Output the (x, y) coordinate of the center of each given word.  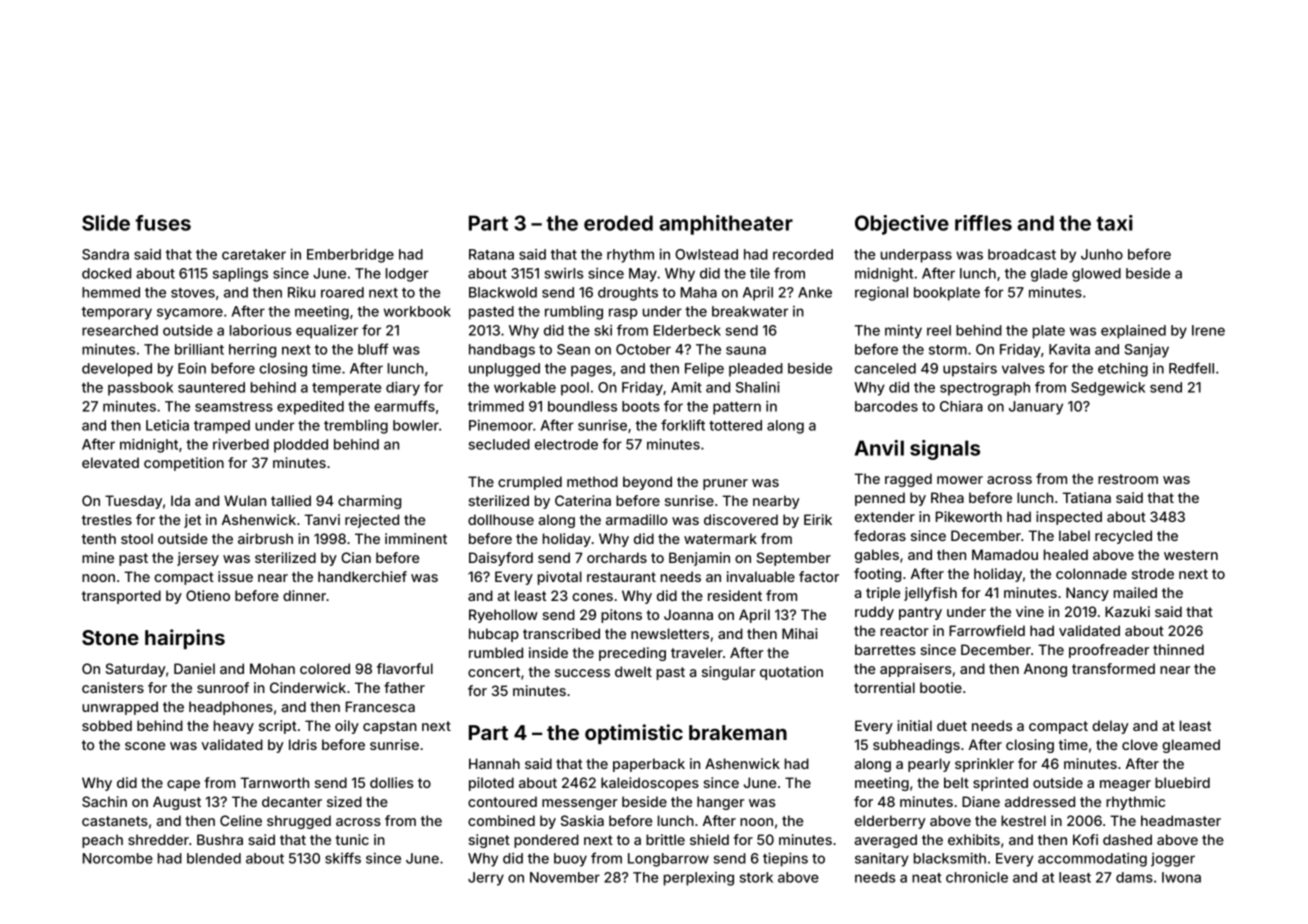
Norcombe (118, 858)
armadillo (637, 519)
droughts (628, 294)
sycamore (190, 314)
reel (939, 330)
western (1191, 555)
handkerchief (362, 576)
